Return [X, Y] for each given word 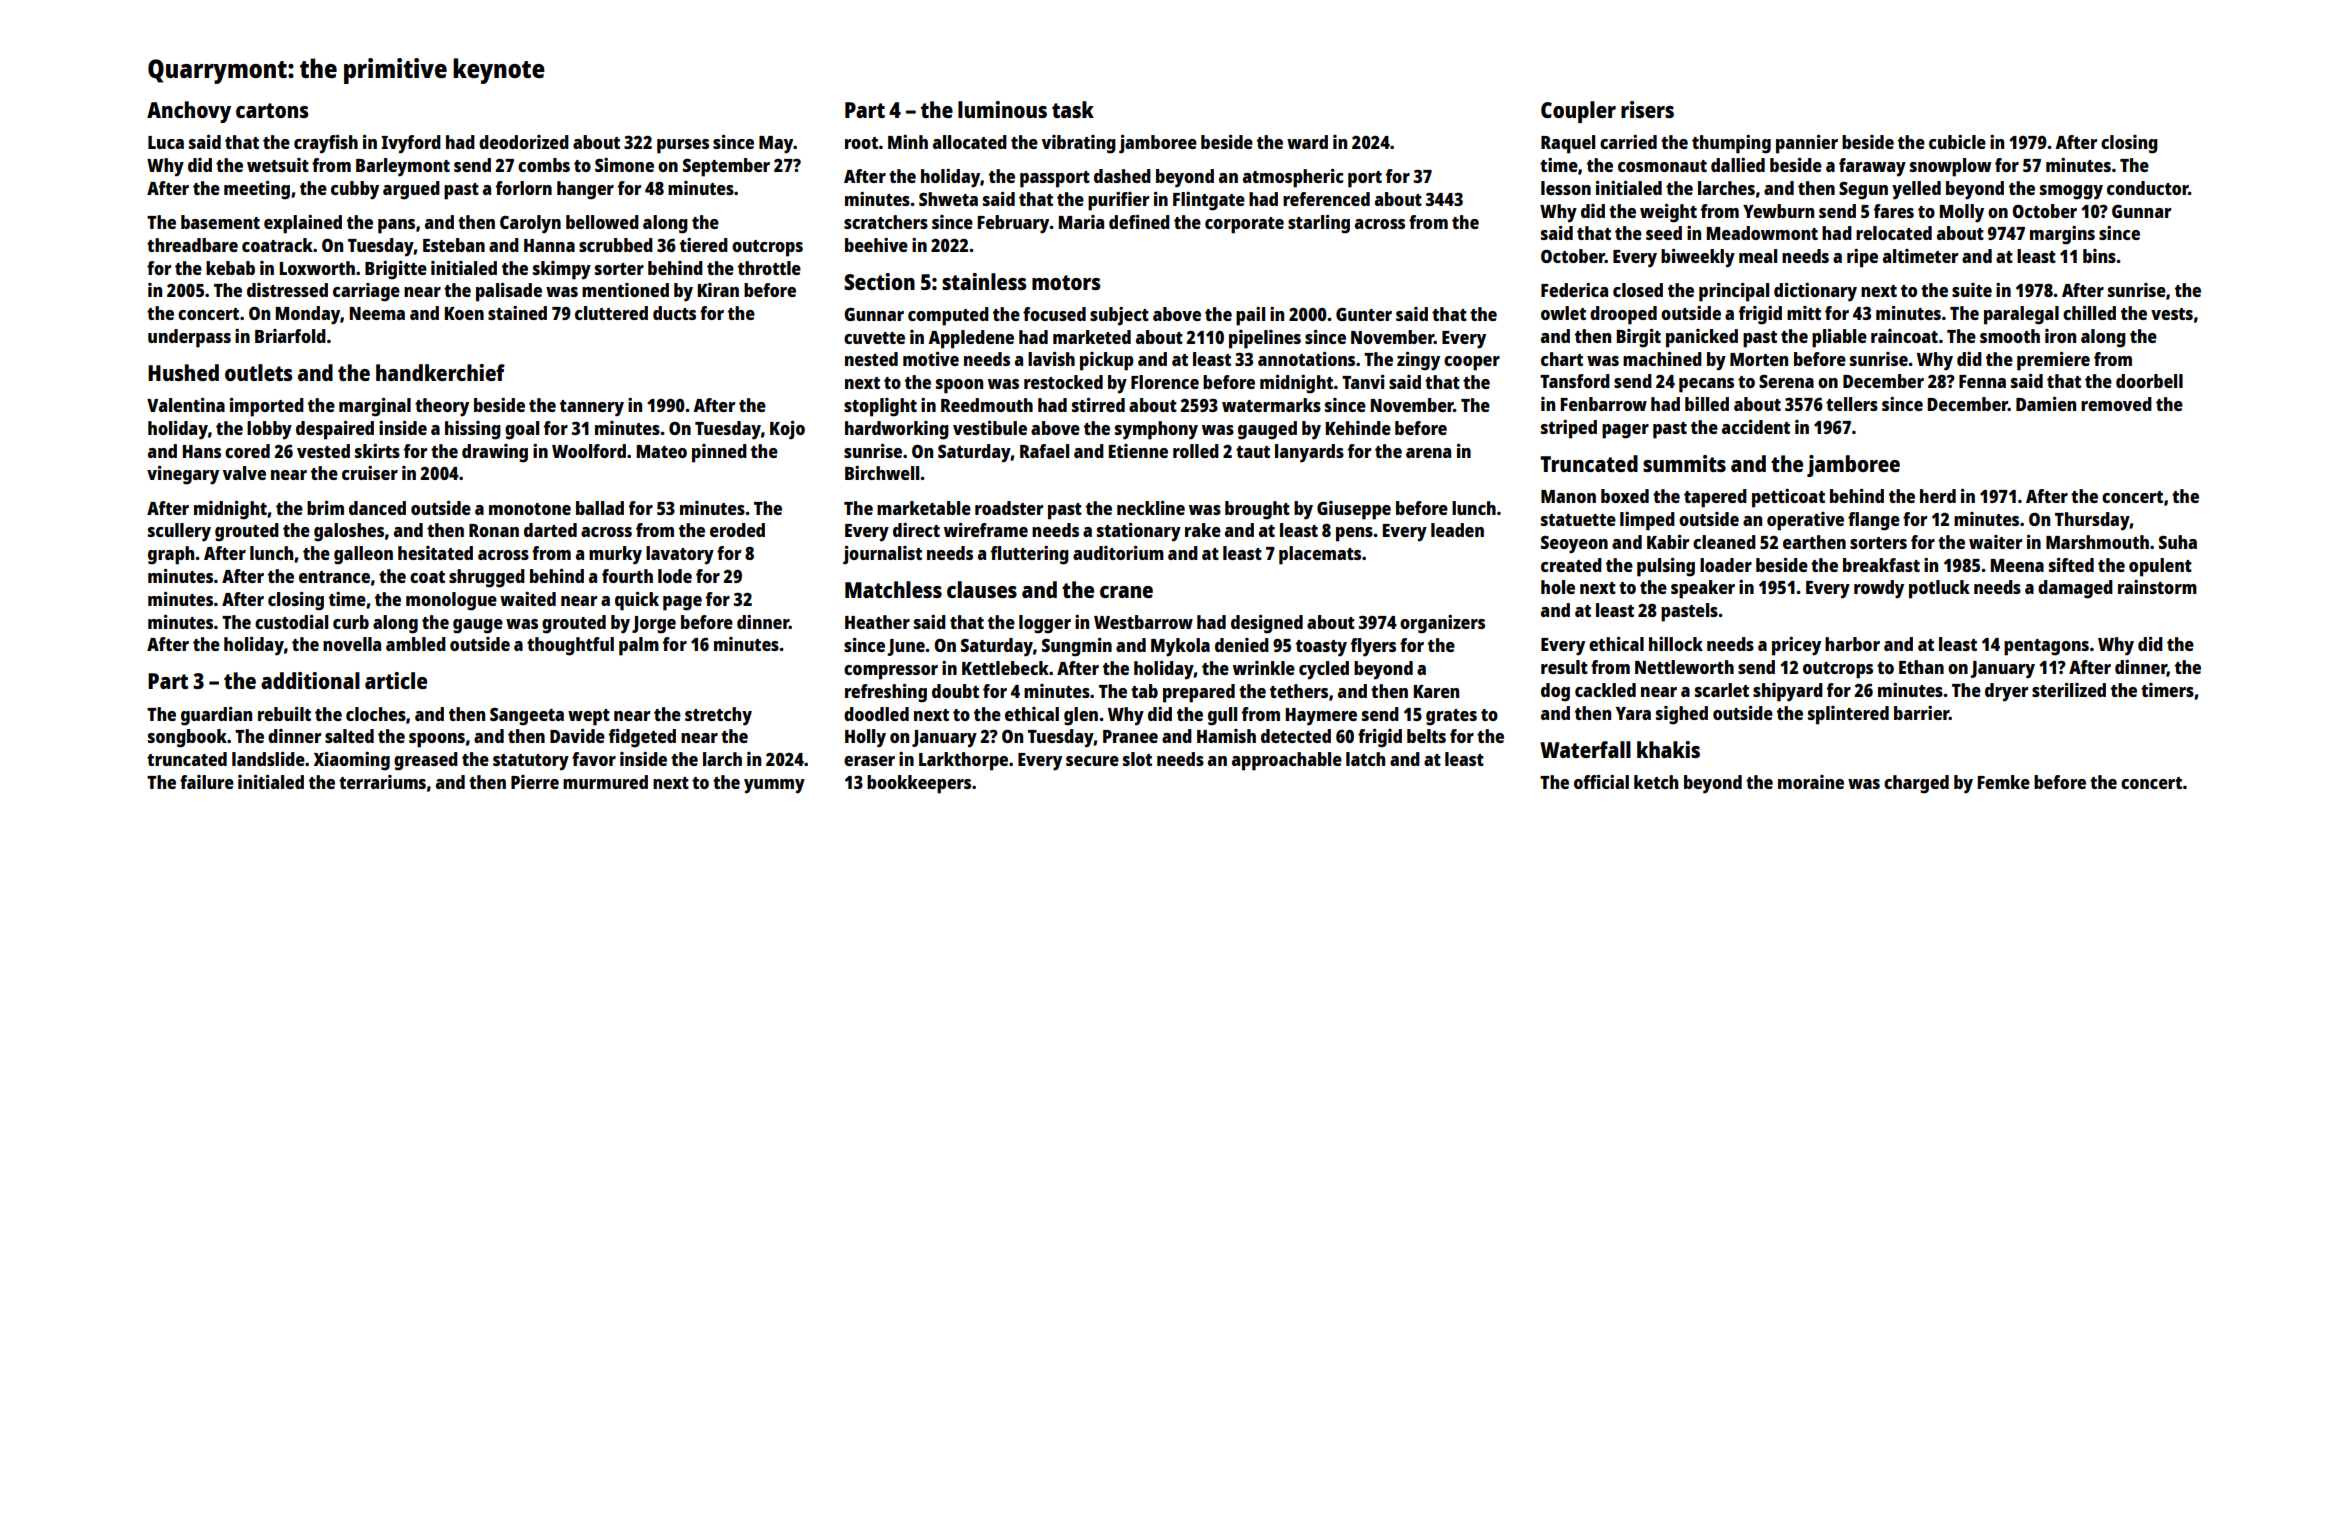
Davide [577, 736]
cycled [1324, 670]
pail [1250, 316]
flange [1874, 521]
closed [1638, 290]
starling [1319, 224]
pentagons [2046, 647]
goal [522, 430]
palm [639, 646]
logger [1045, 624]
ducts [674, 313]
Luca [166, 142]
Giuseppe [1354, 510]
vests [2172, 314]
